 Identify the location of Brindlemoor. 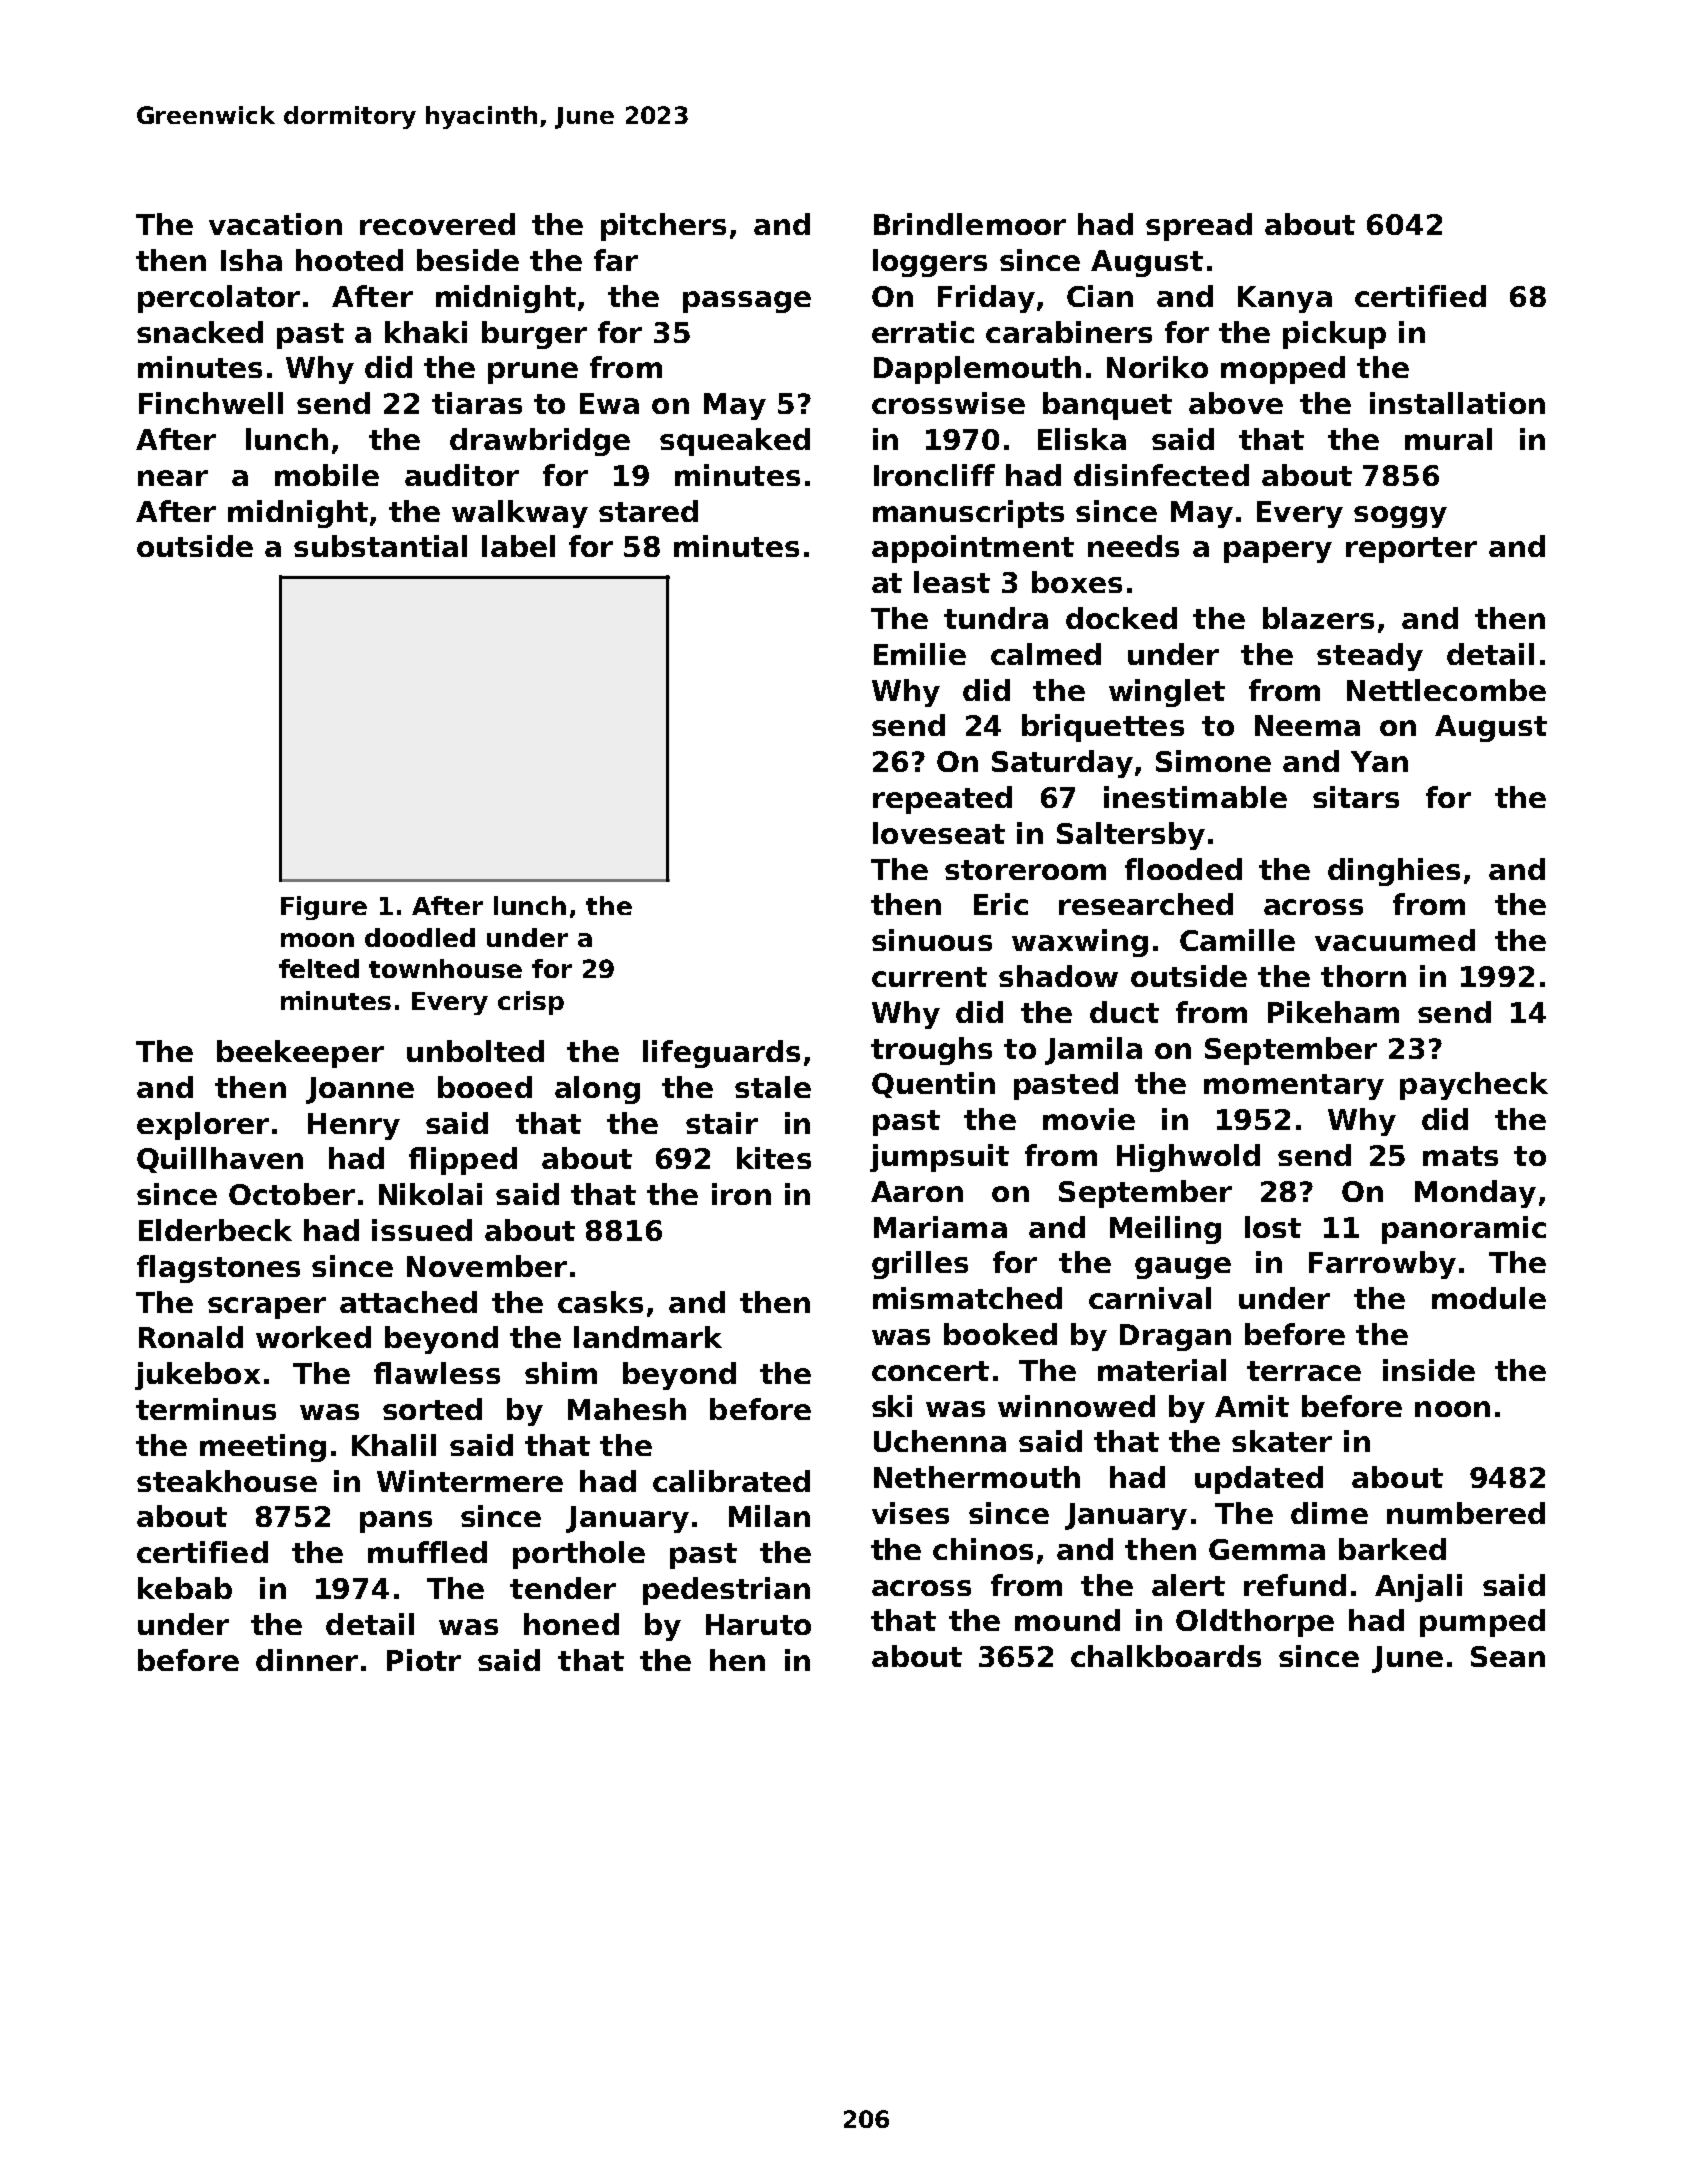
(970, 224).
